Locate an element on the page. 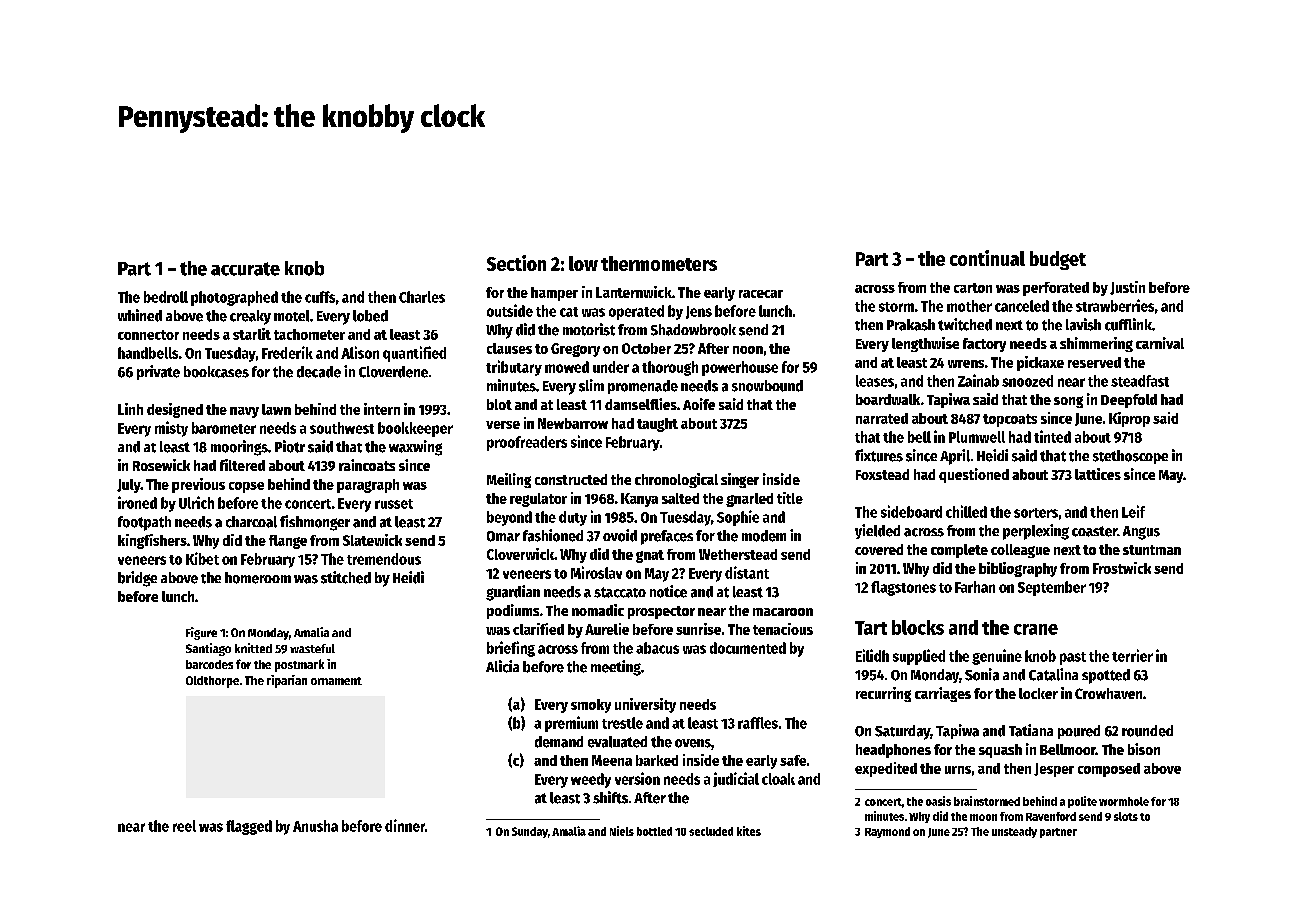  lattices is located at coordinates (1098, 474).
